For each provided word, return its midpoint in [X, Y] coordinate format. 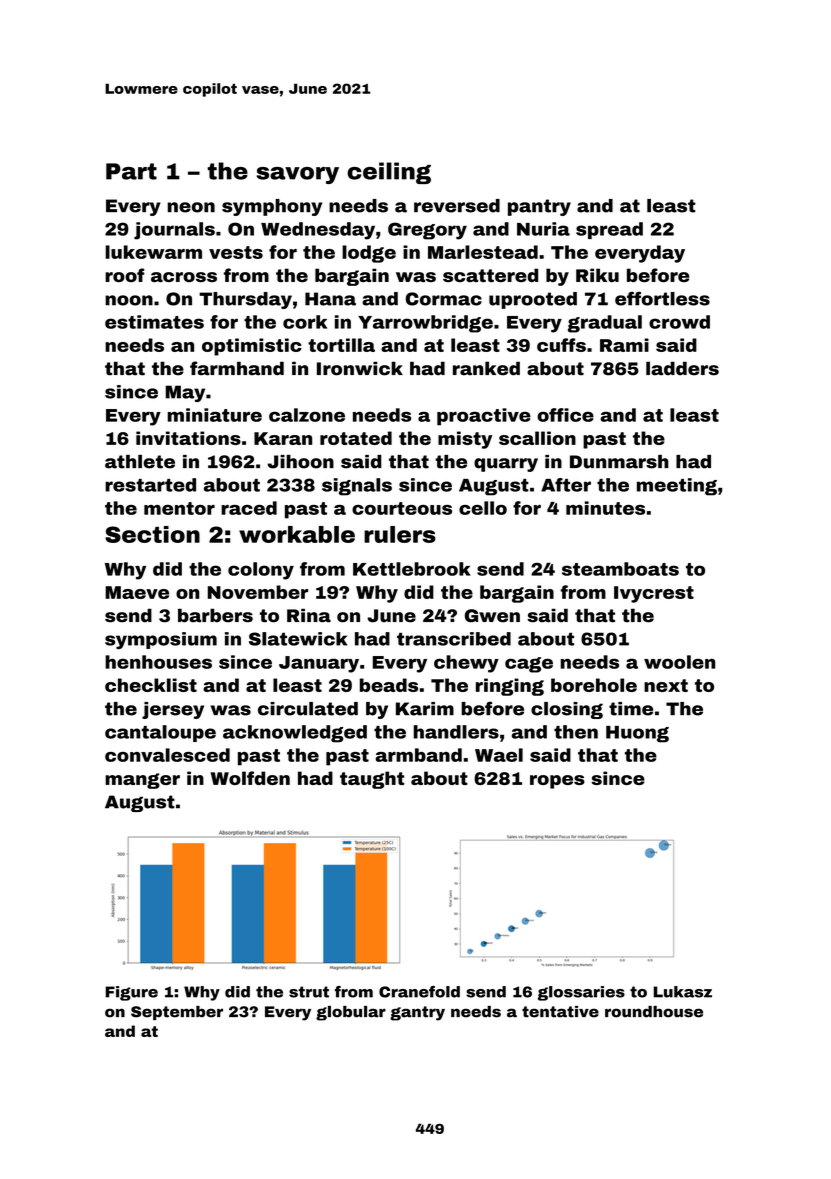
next [666, 685]
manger [142, 781]
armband [418, 755]
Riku [597, 275]
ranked [486, 368]
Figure [131, 993]
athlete [140, 462]
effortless [662, 299]
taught [372, 780]
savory [297, 175]
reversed [457, 206]
